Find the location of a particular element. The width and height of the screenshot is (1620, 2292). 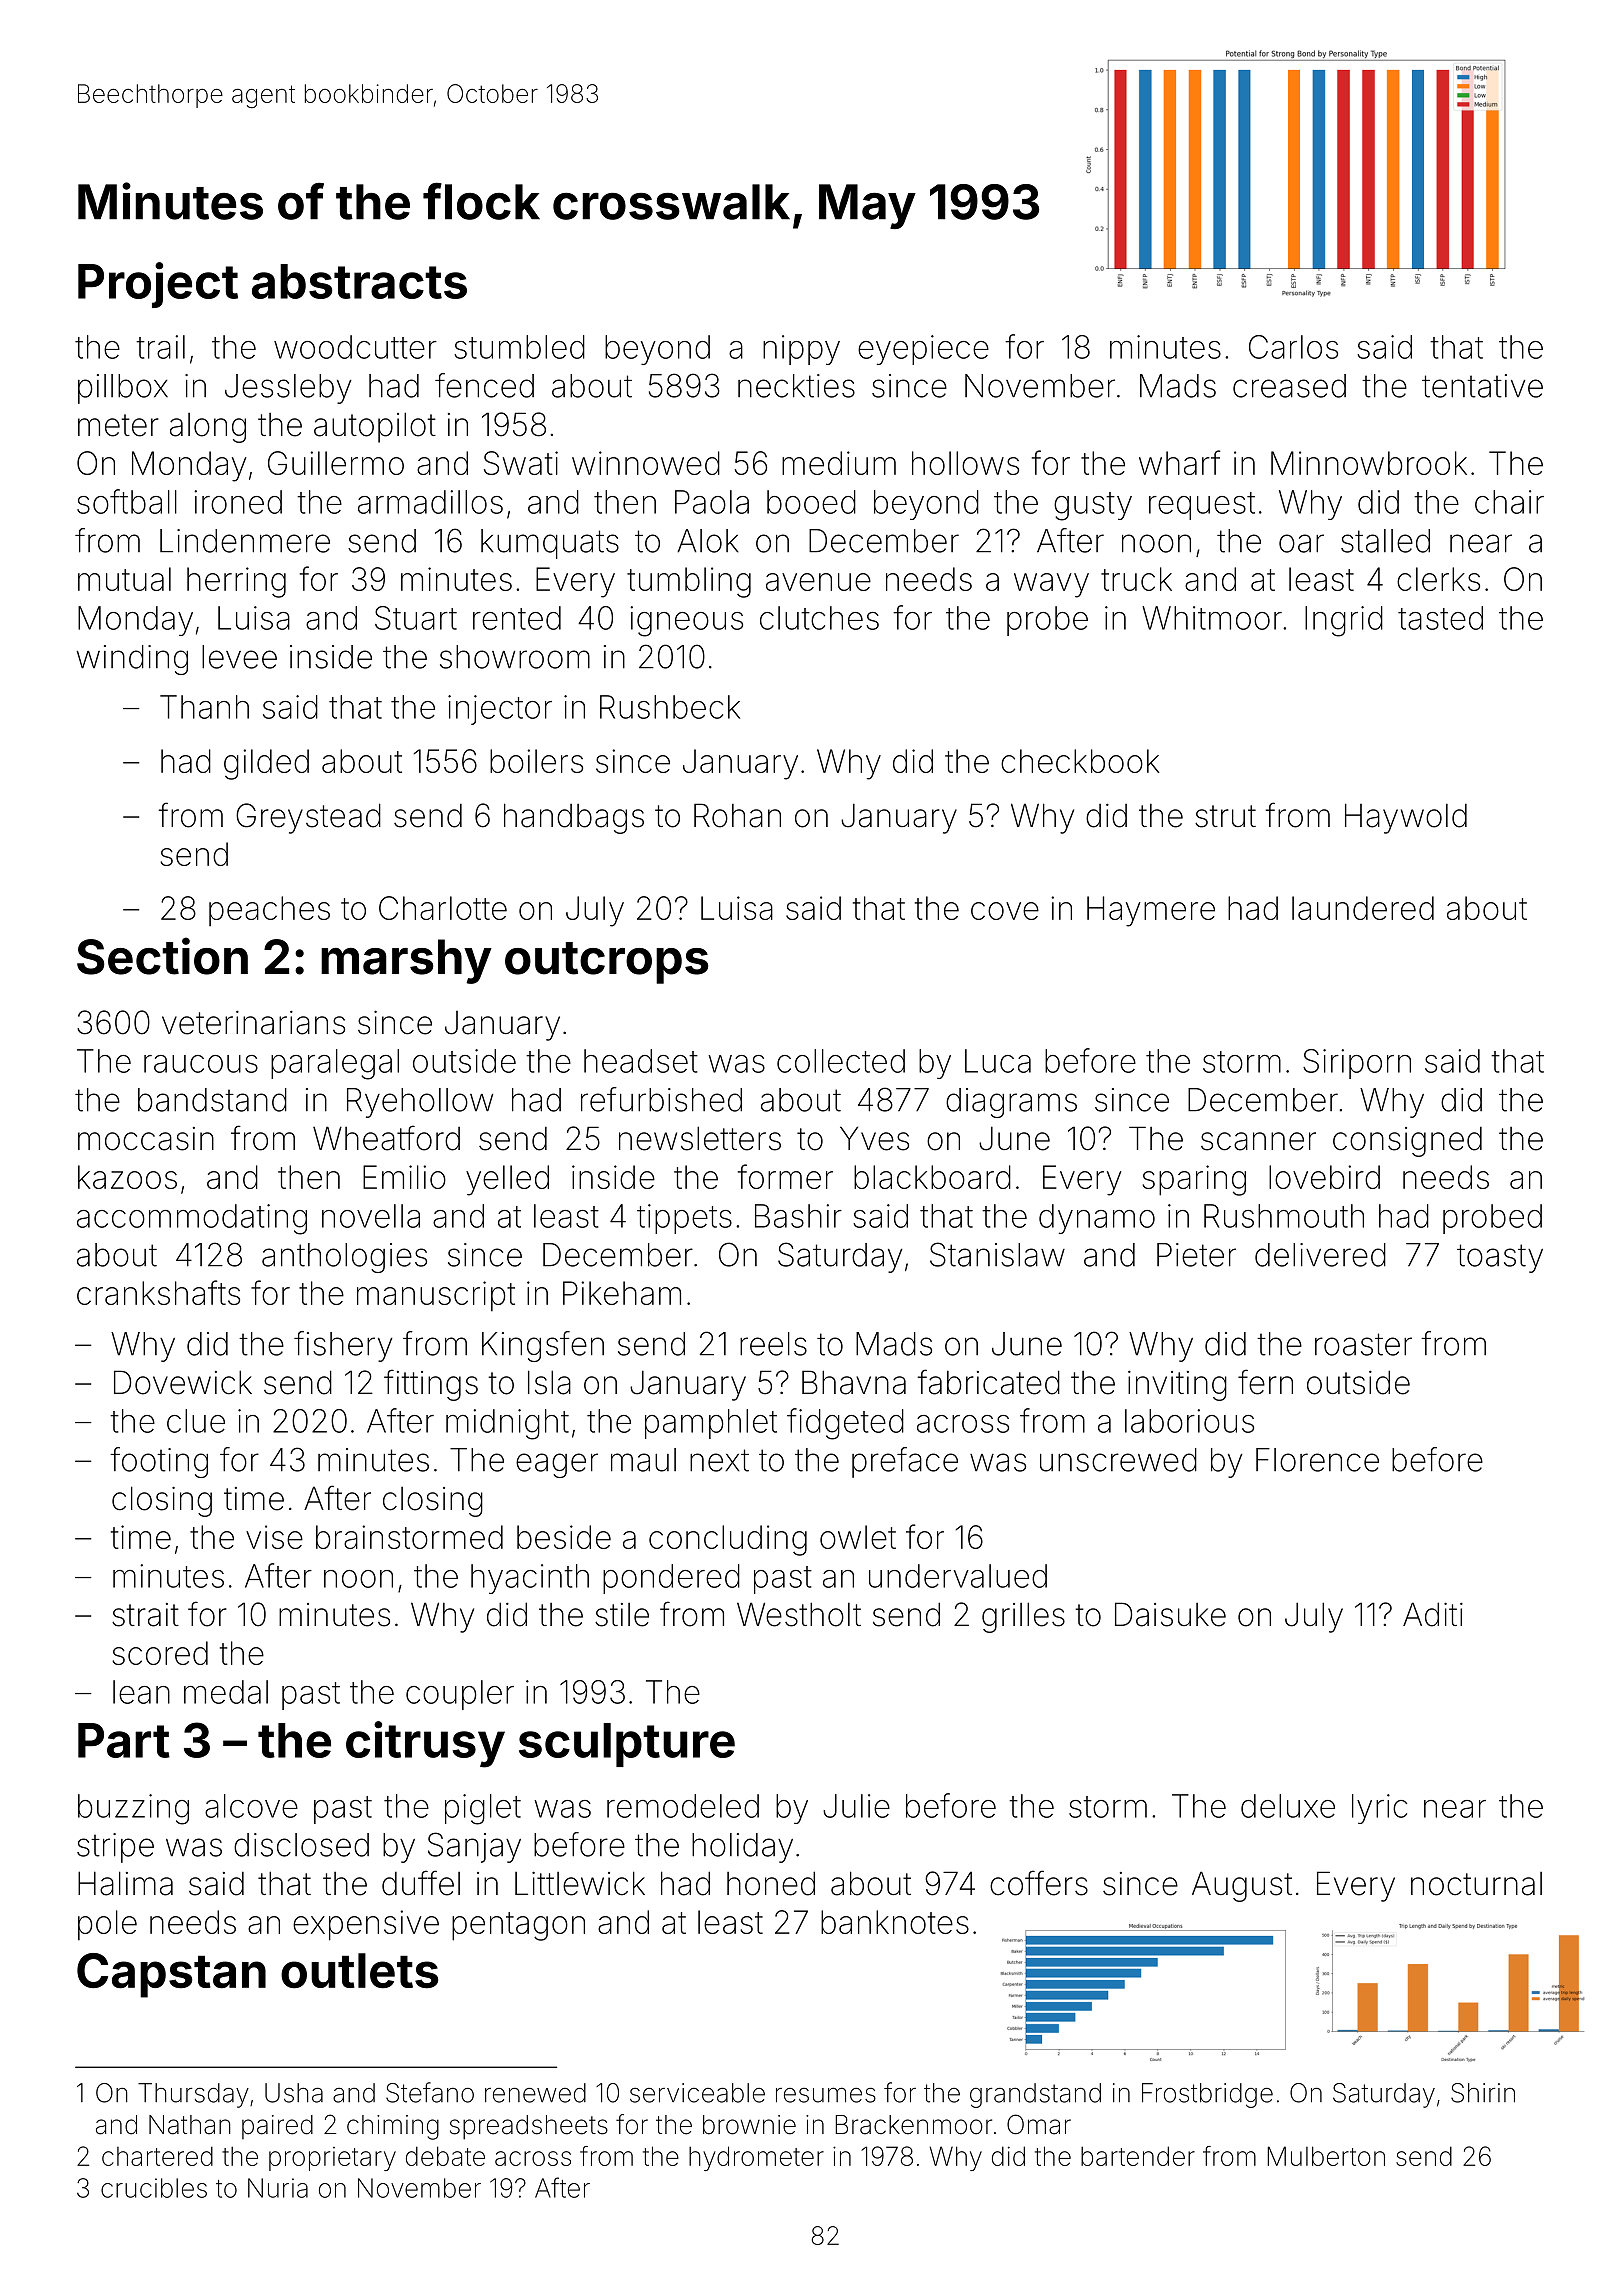

toasty is located at coordinates (1500, 1258).
